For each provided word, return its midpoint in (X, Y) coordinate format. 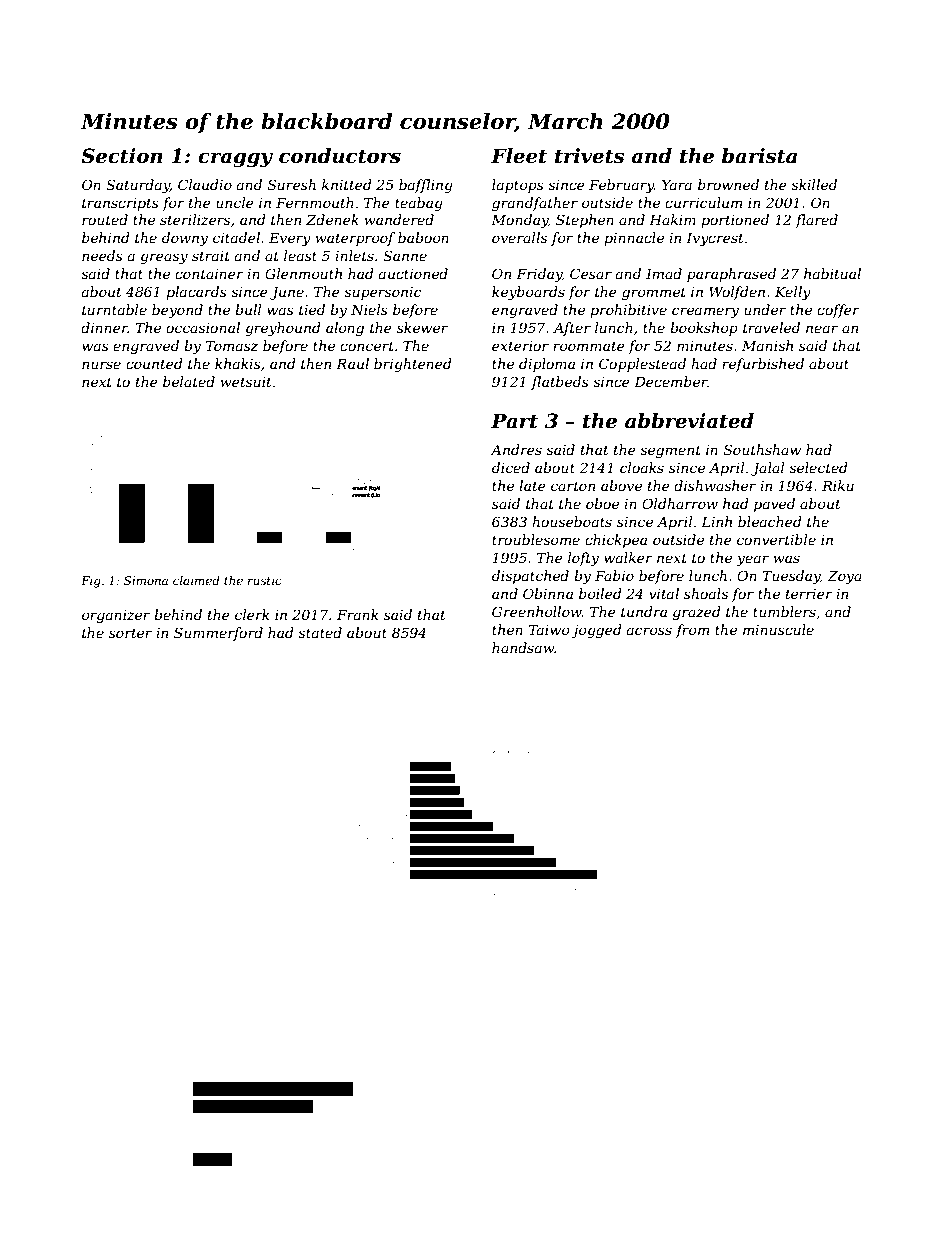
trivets (590, 156)
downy (185, 239)
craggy (235, 160)
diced (511, 467)
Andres (516, 449)
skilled (814, 184)
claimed (196, 580)
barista (759, 156)
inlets (354, 255)
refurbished (763, 365)
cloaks (642, 467)
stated (320, 632)
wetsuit (246, 382)
